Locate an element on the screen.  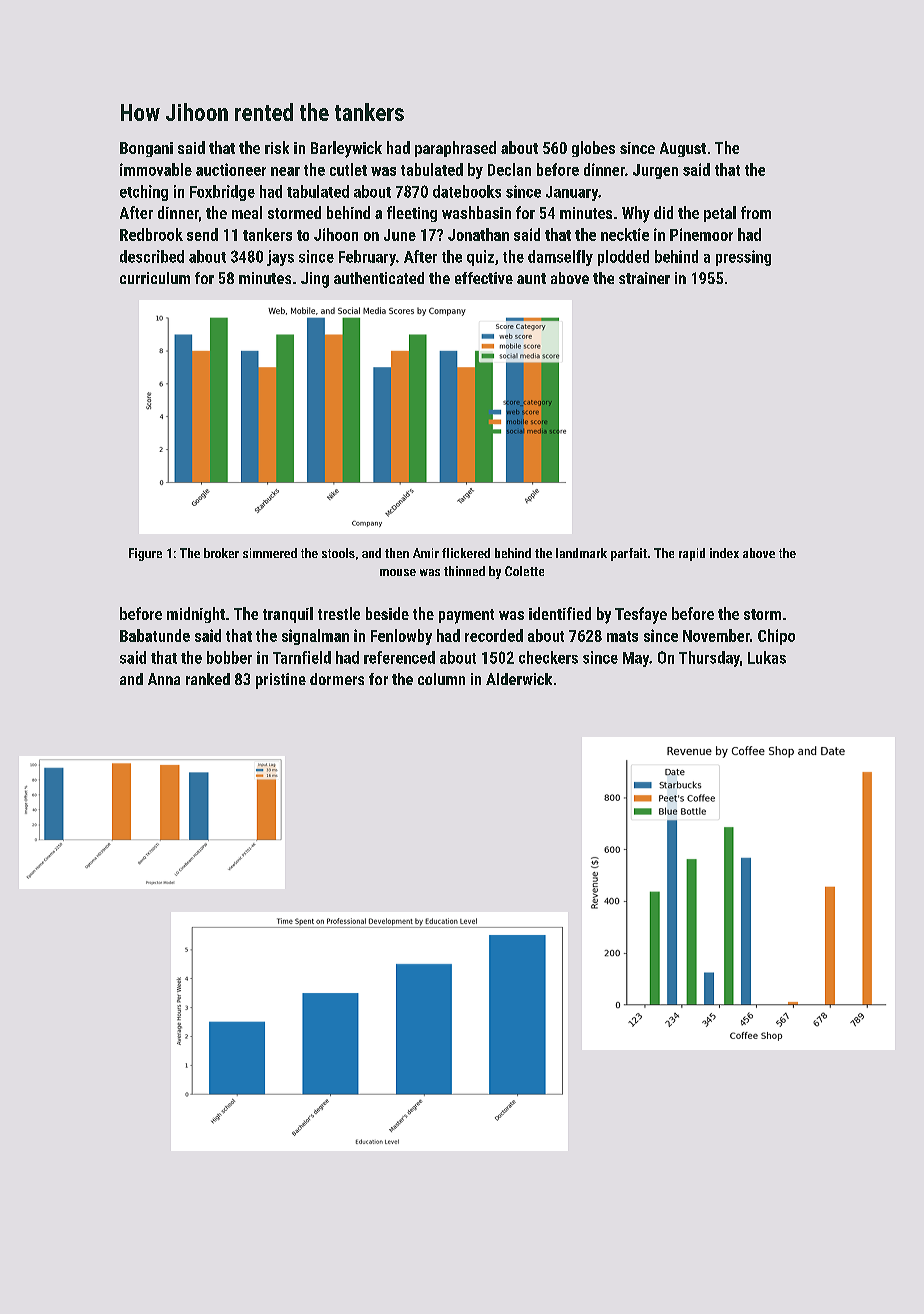
strainer is located at coordinates (644, 278).
